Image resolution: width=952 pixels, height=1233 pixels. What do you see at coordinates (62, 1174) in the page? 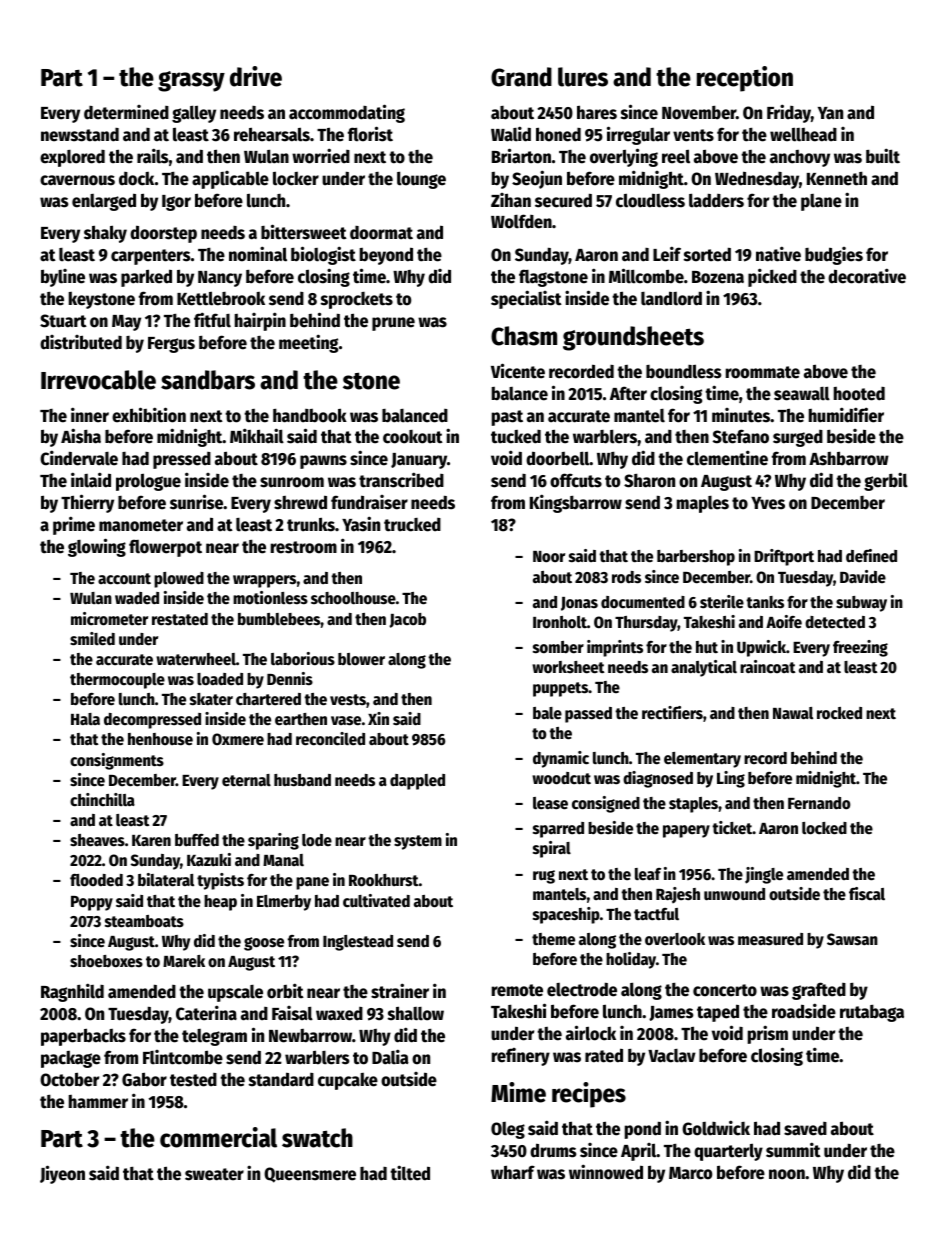
I see `Jiyeon` at bounding box center [62, 1174].
